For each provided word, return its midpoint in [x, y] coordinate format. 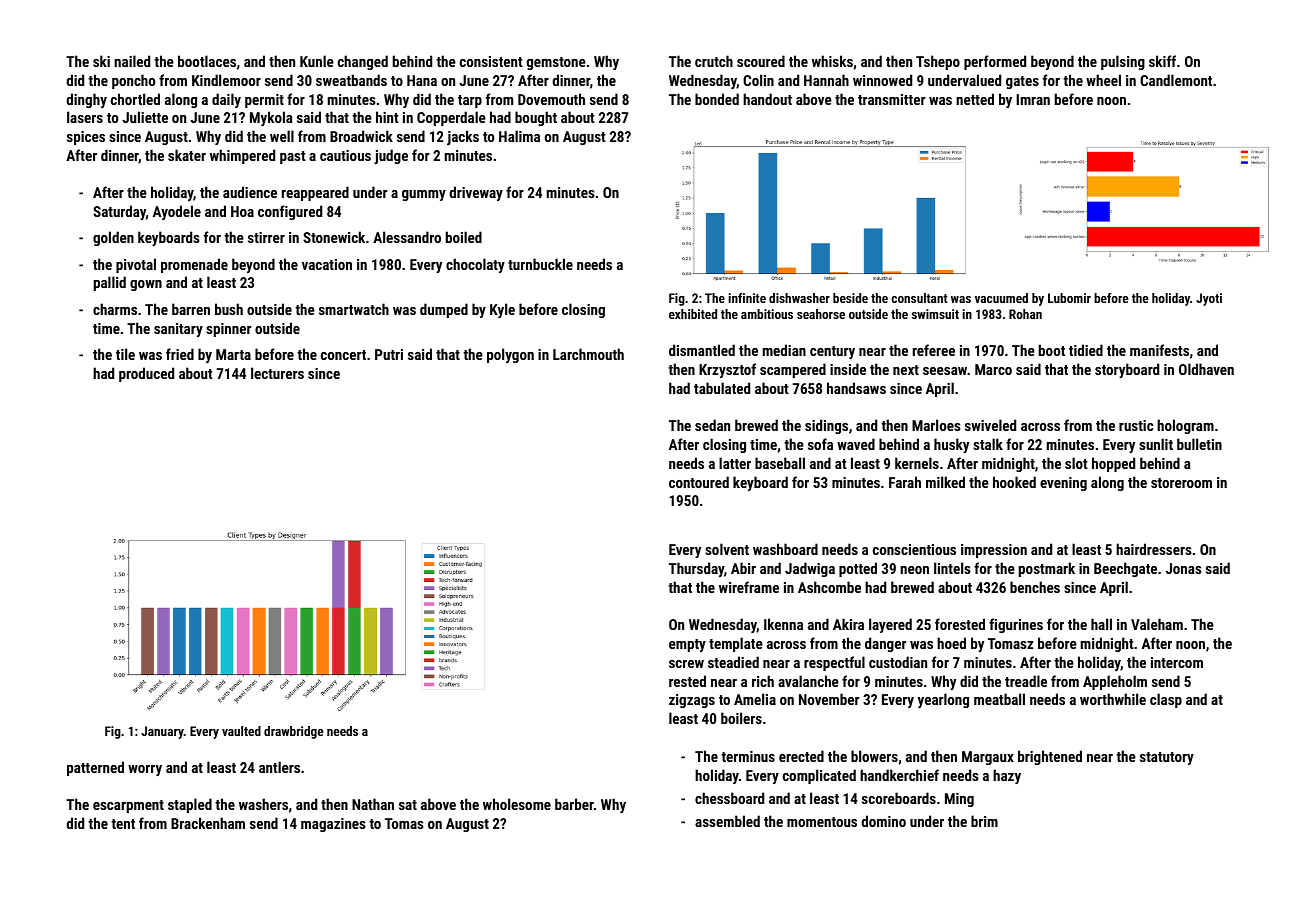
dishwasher [799, 298]
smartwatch [354, 309]
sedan [712, 425]
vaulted [241, 731]
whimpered [242, 156]
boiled [464, 237]
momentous [822, 822]
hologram [1185, 426]
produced [146, 374]
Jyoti [1209, 299]
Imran [1033, 99]
